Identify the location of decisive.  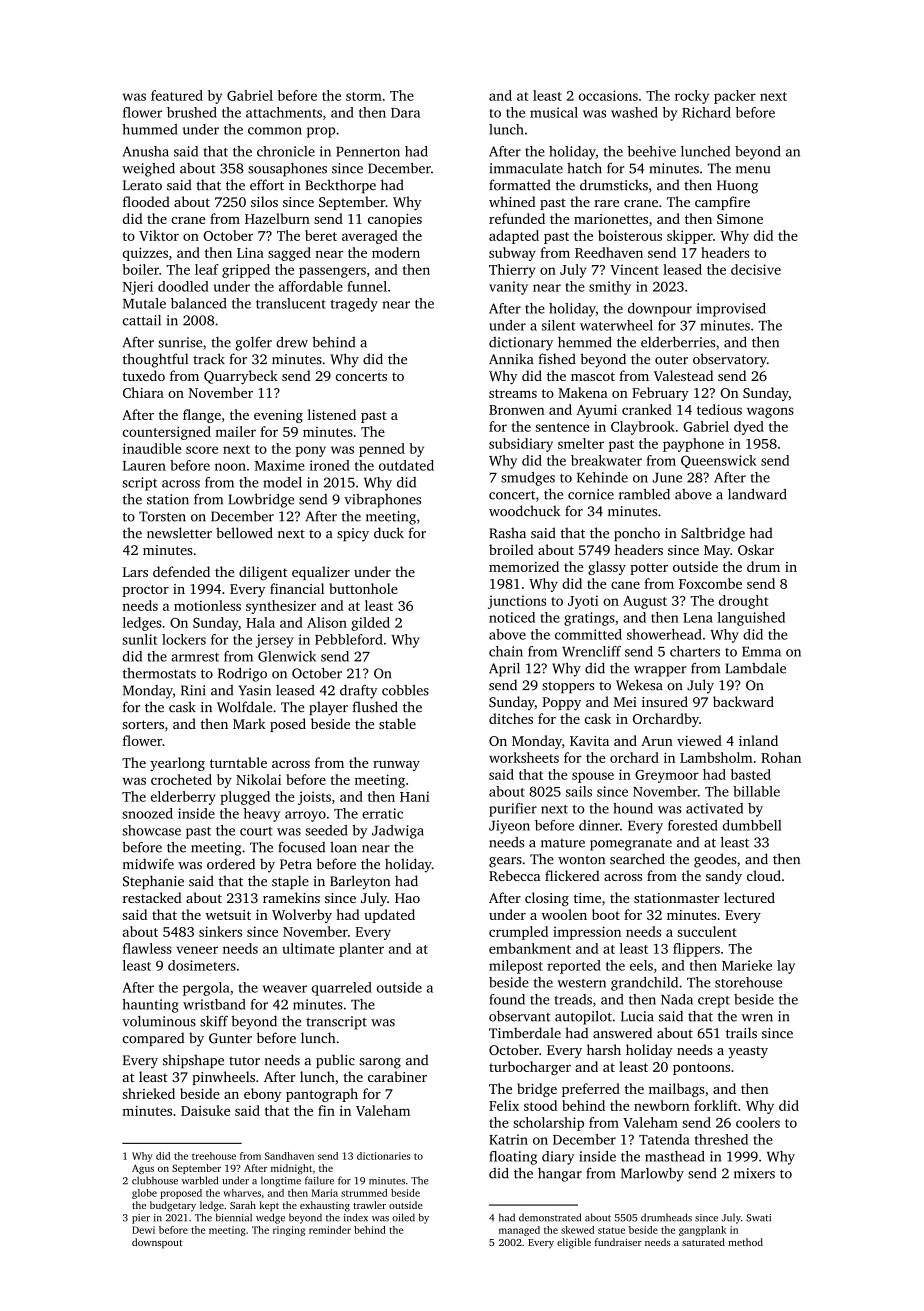
(756, 269).
